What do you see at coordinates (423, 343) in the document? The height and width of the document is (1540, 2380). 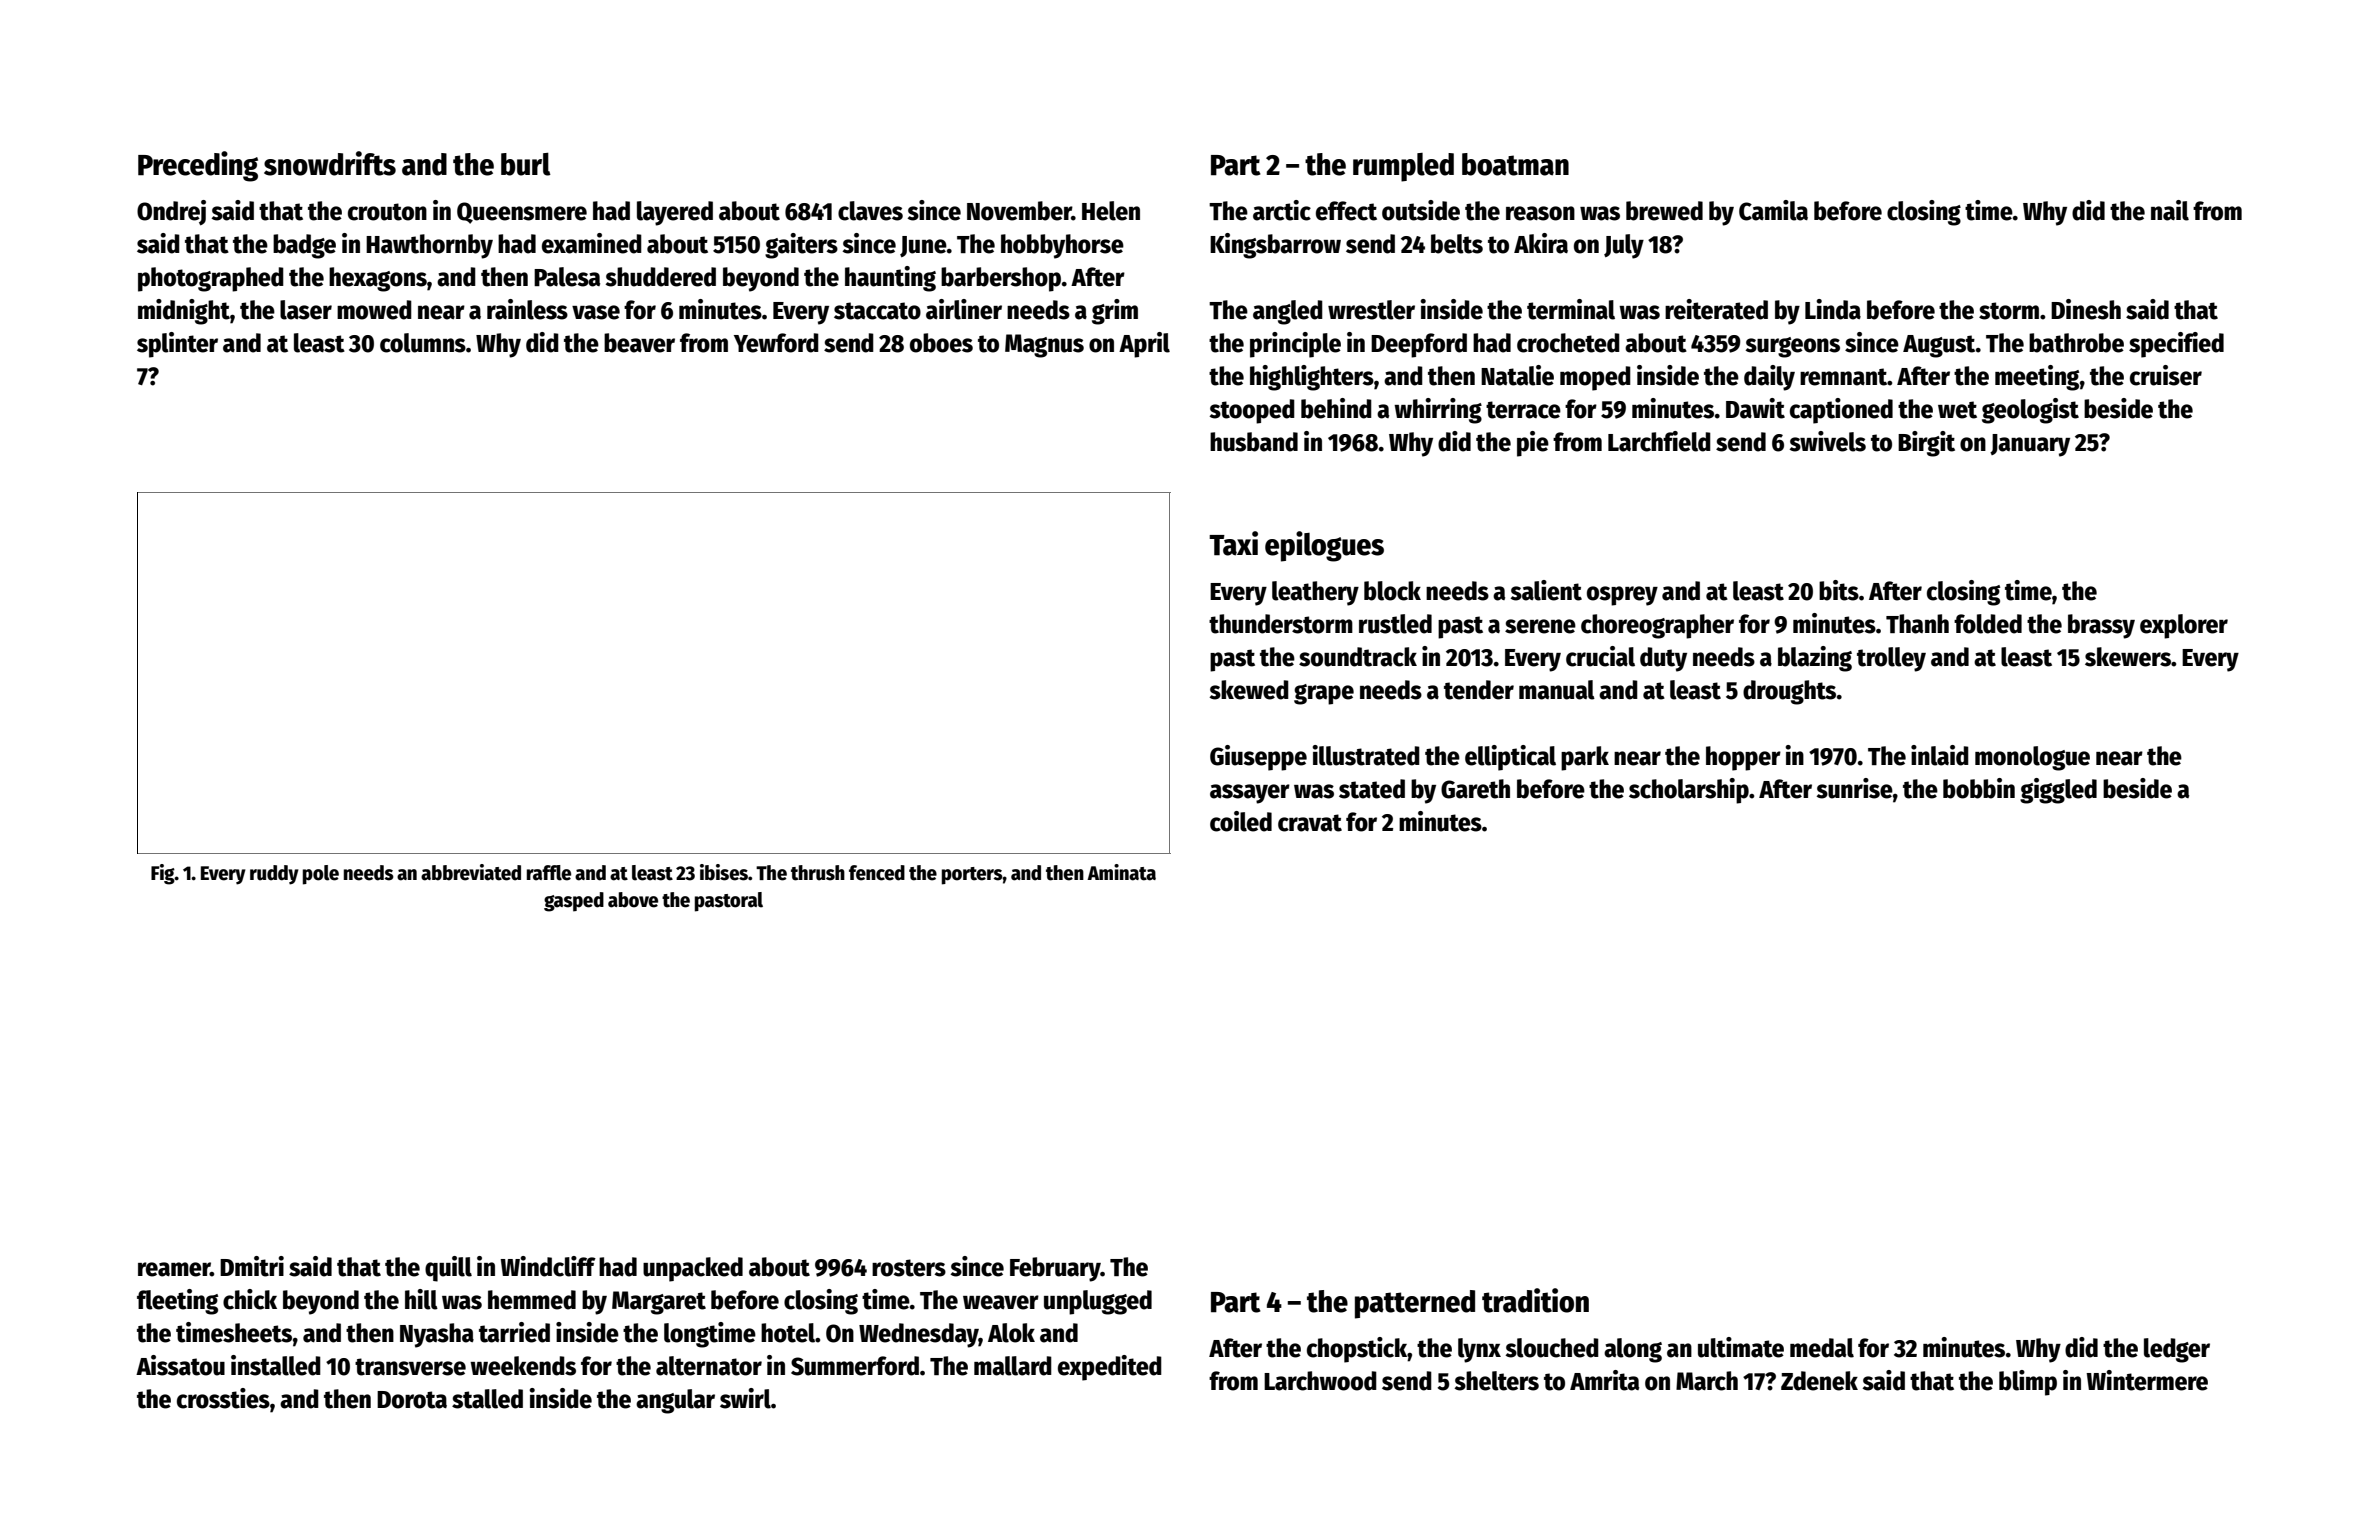 I see `columns` at bounding box center [423, 343].
